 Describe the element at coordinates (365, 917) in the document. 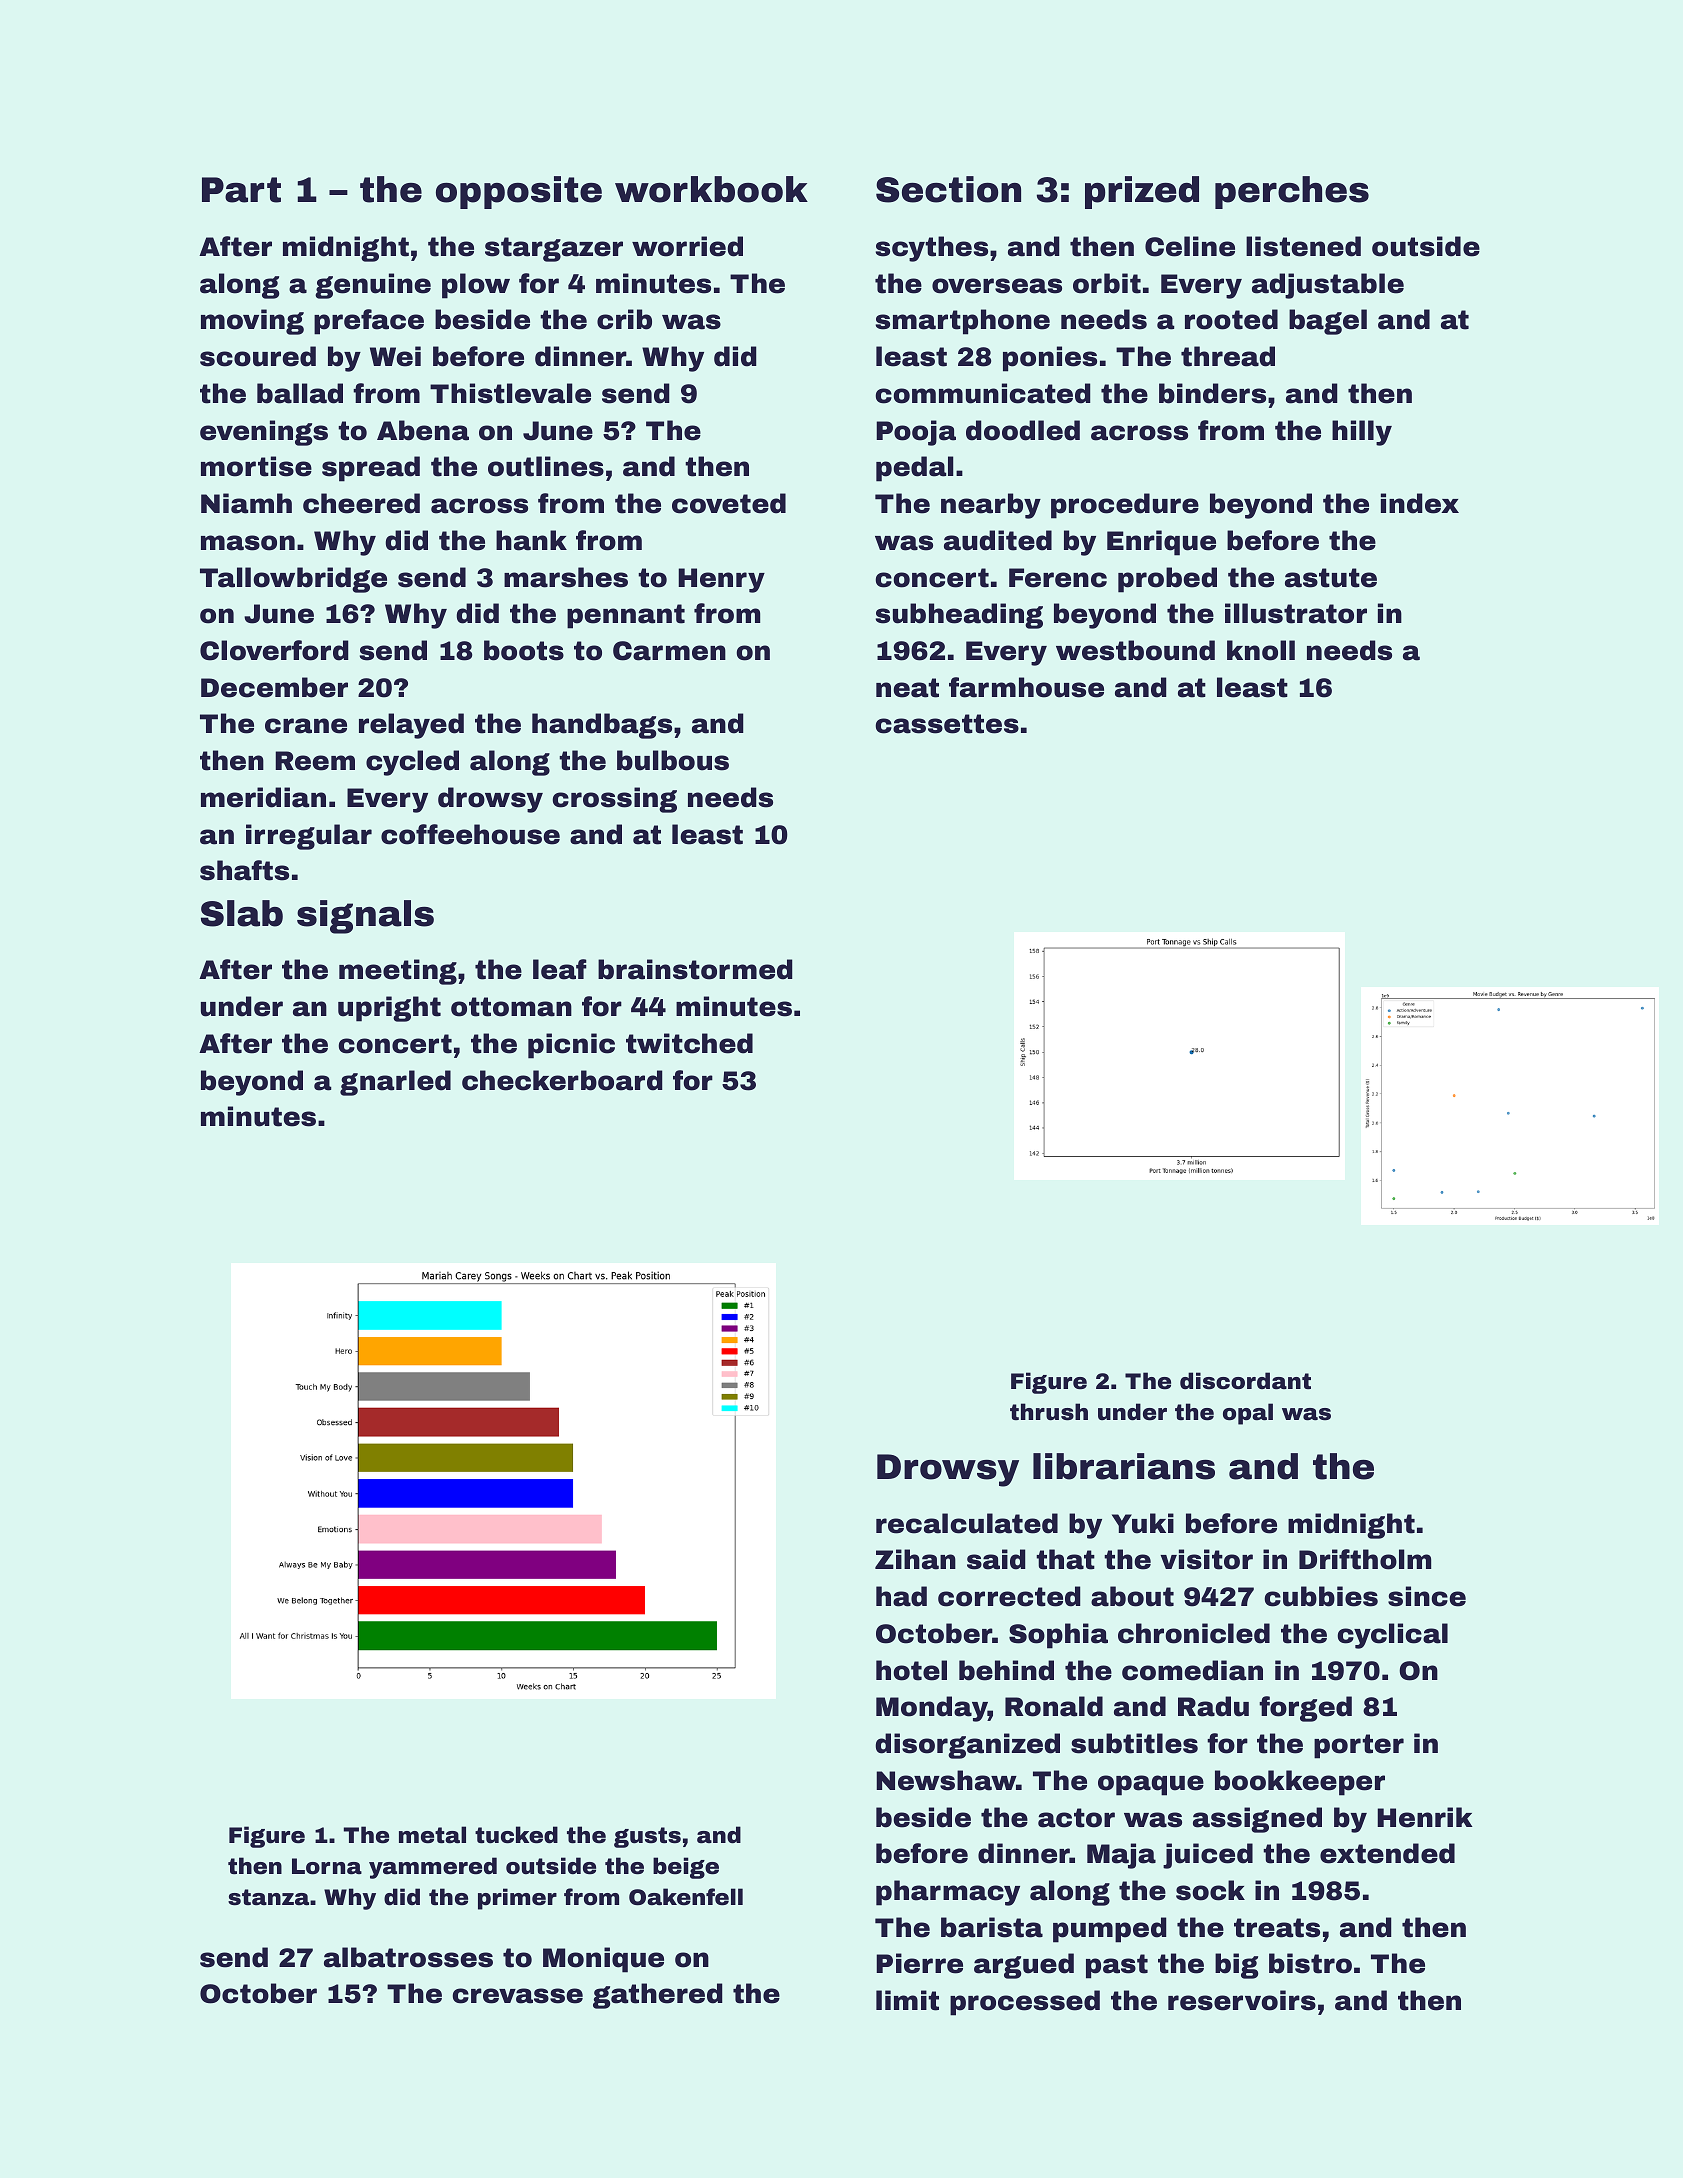

I see `signals` at that location.
